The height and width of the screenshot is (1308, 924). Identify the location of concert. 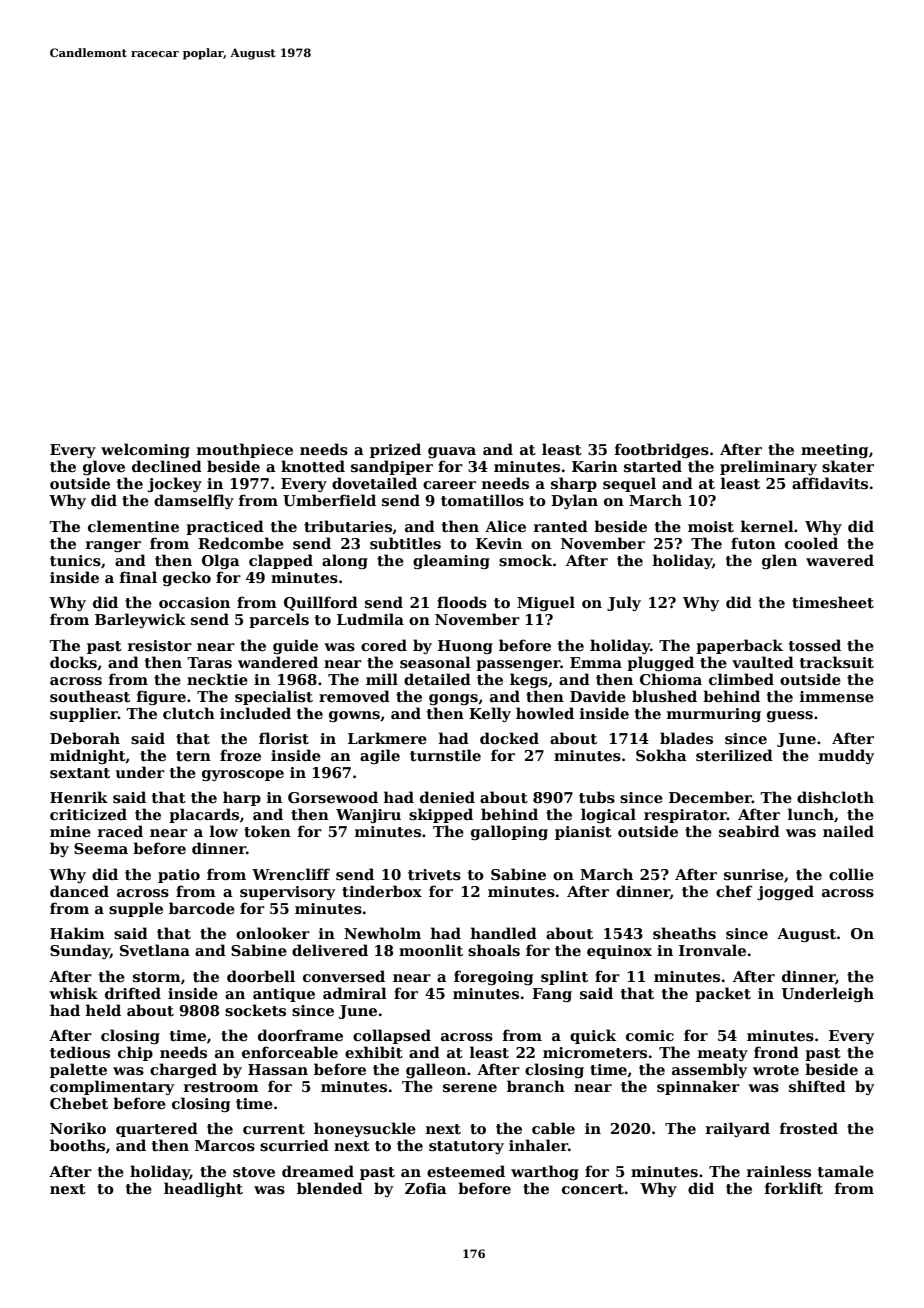
(593, 1189).
